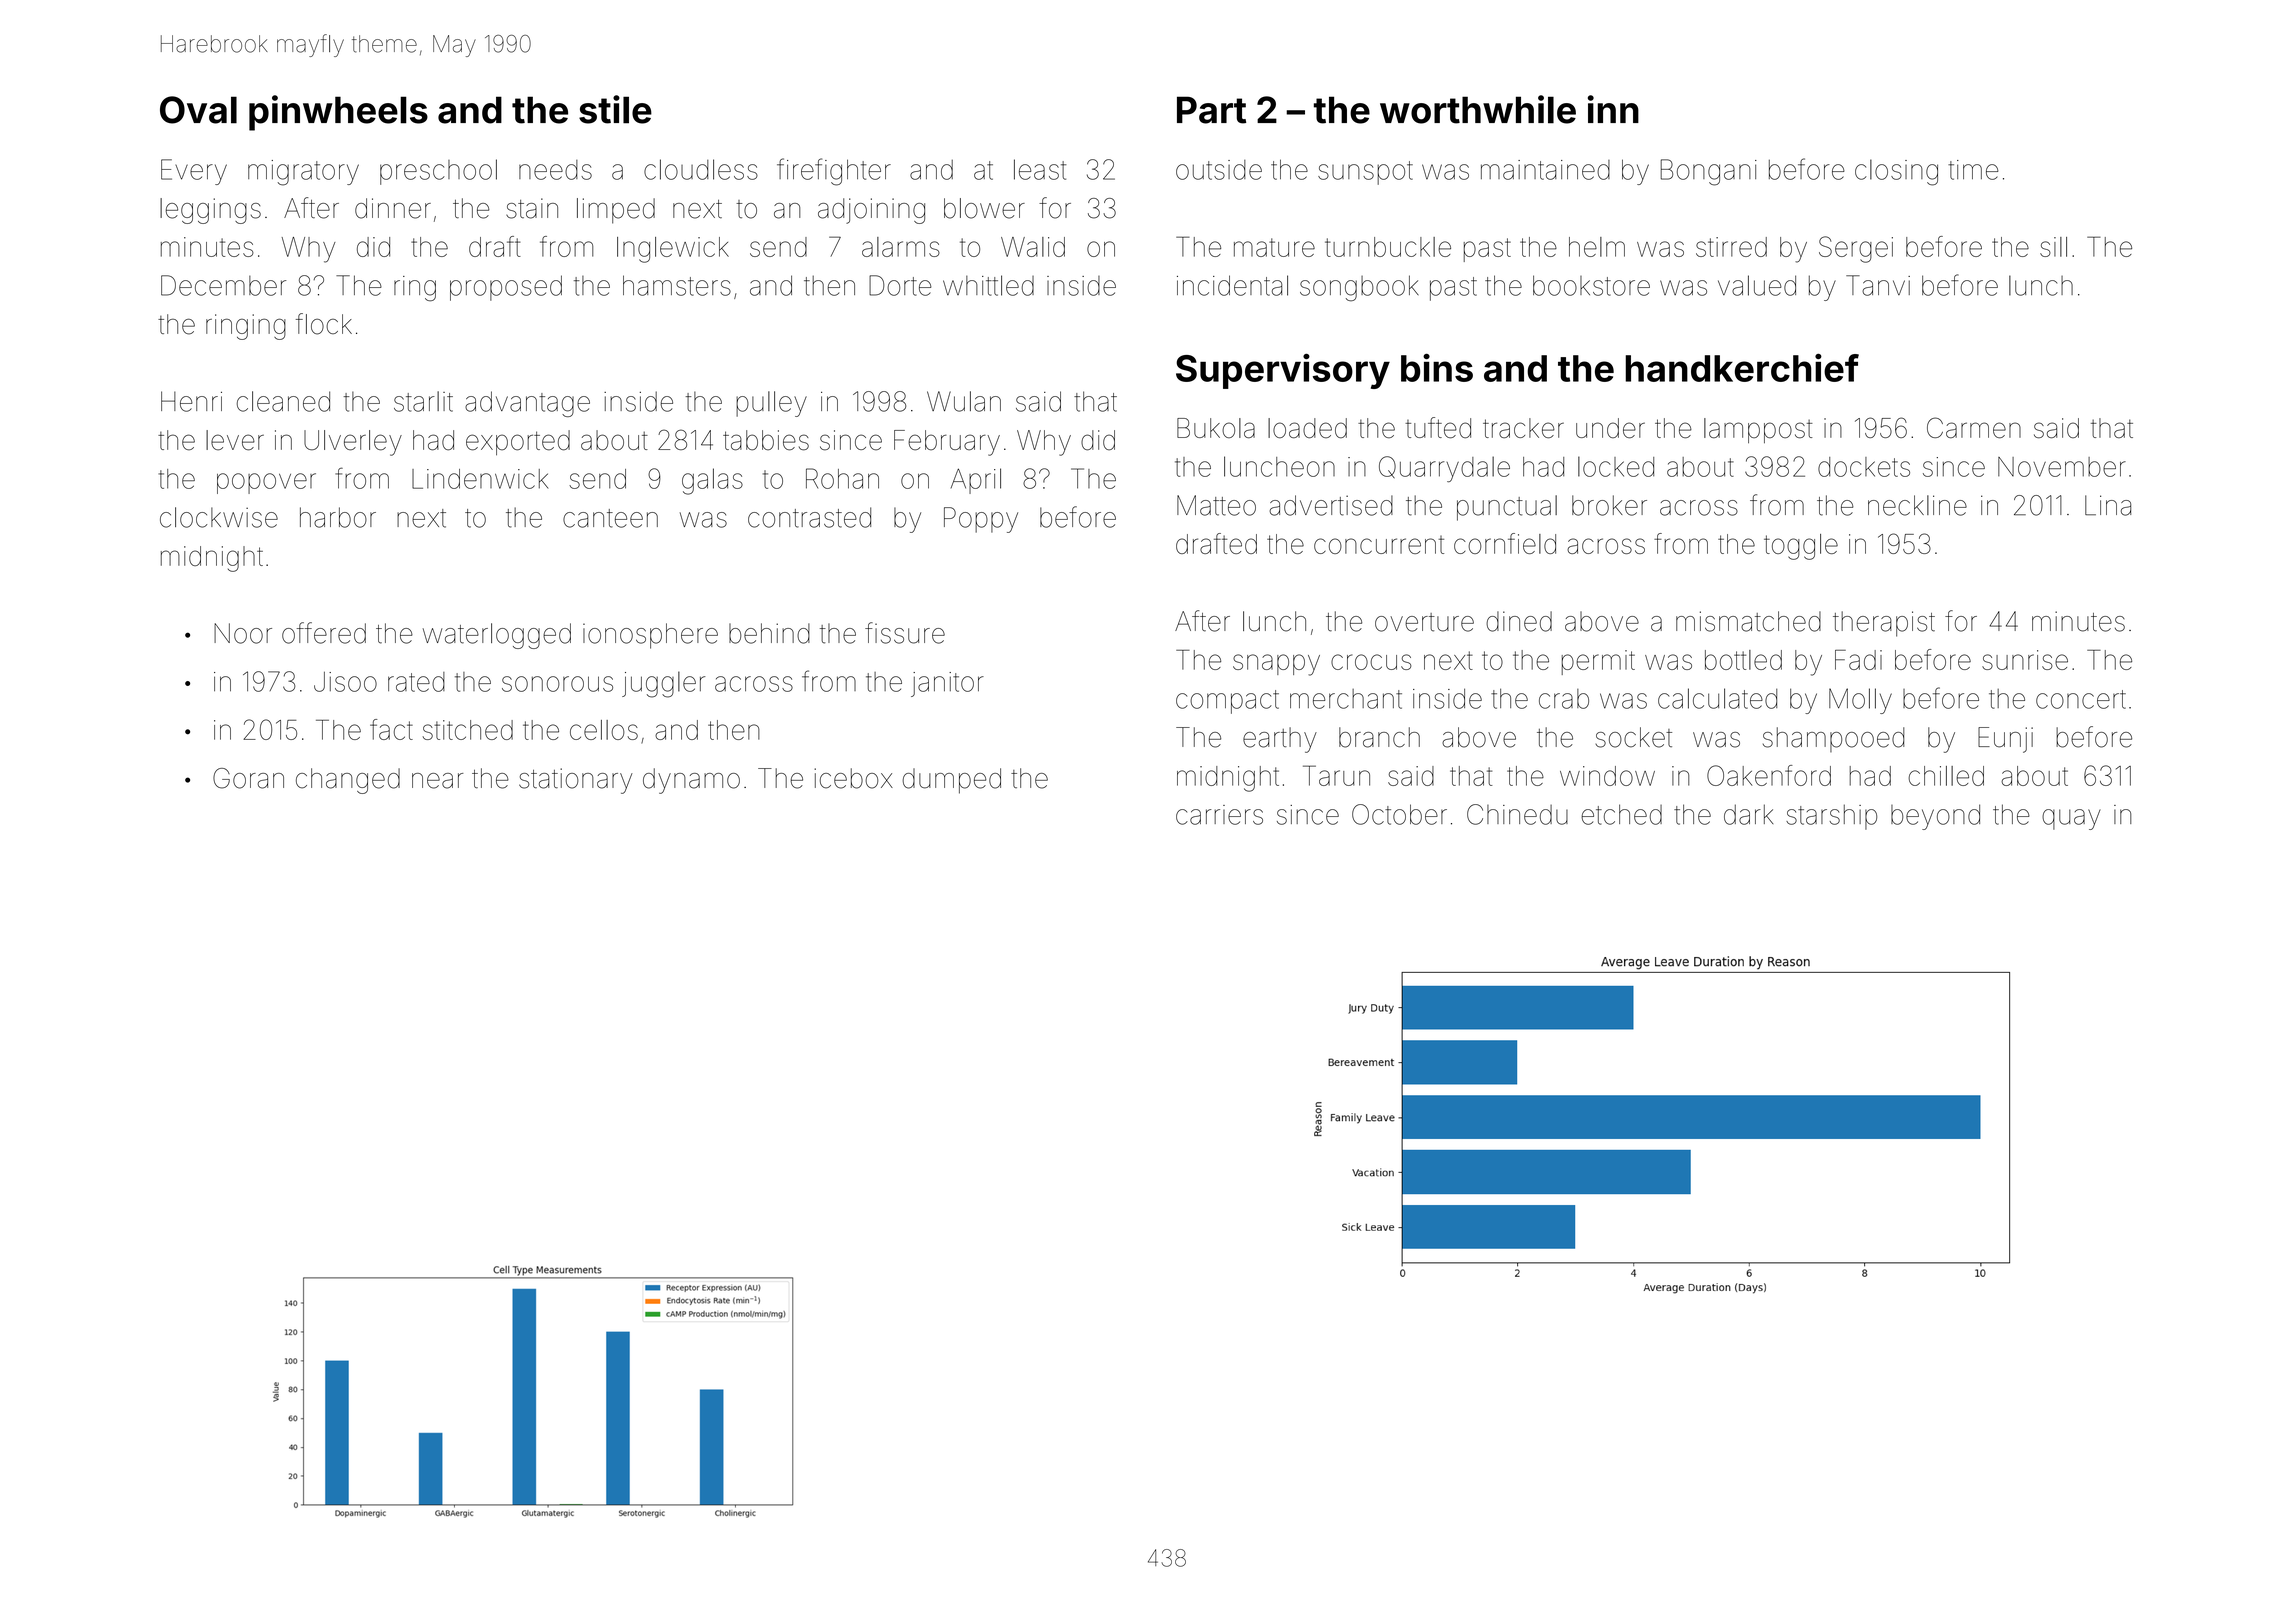  Describe the element at coordinates (210, 211) in the screenshot. I see `leggings` at that location.
